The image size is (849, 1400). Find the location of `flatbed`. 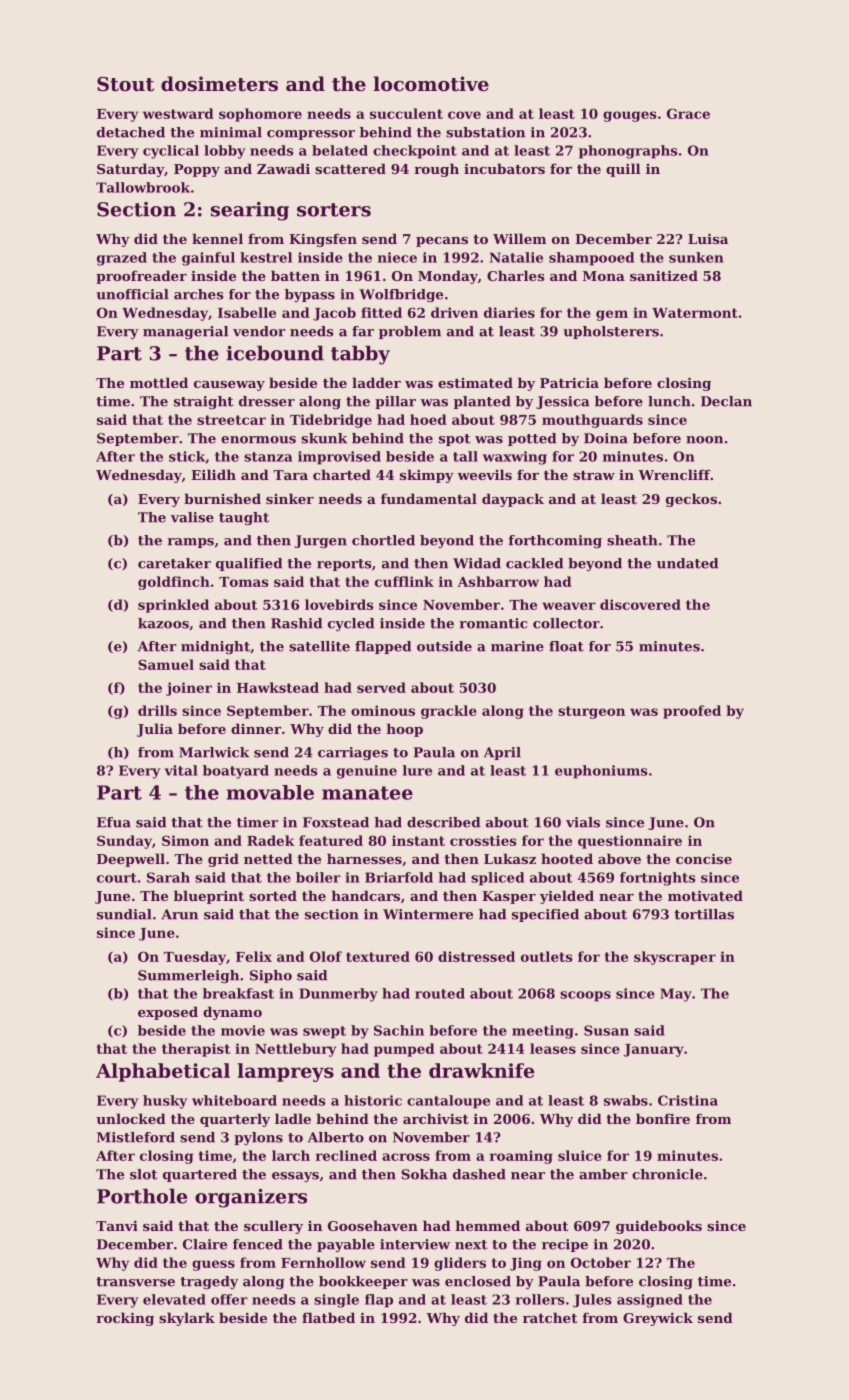

flatbed is located at coordinates (328, 1317).
